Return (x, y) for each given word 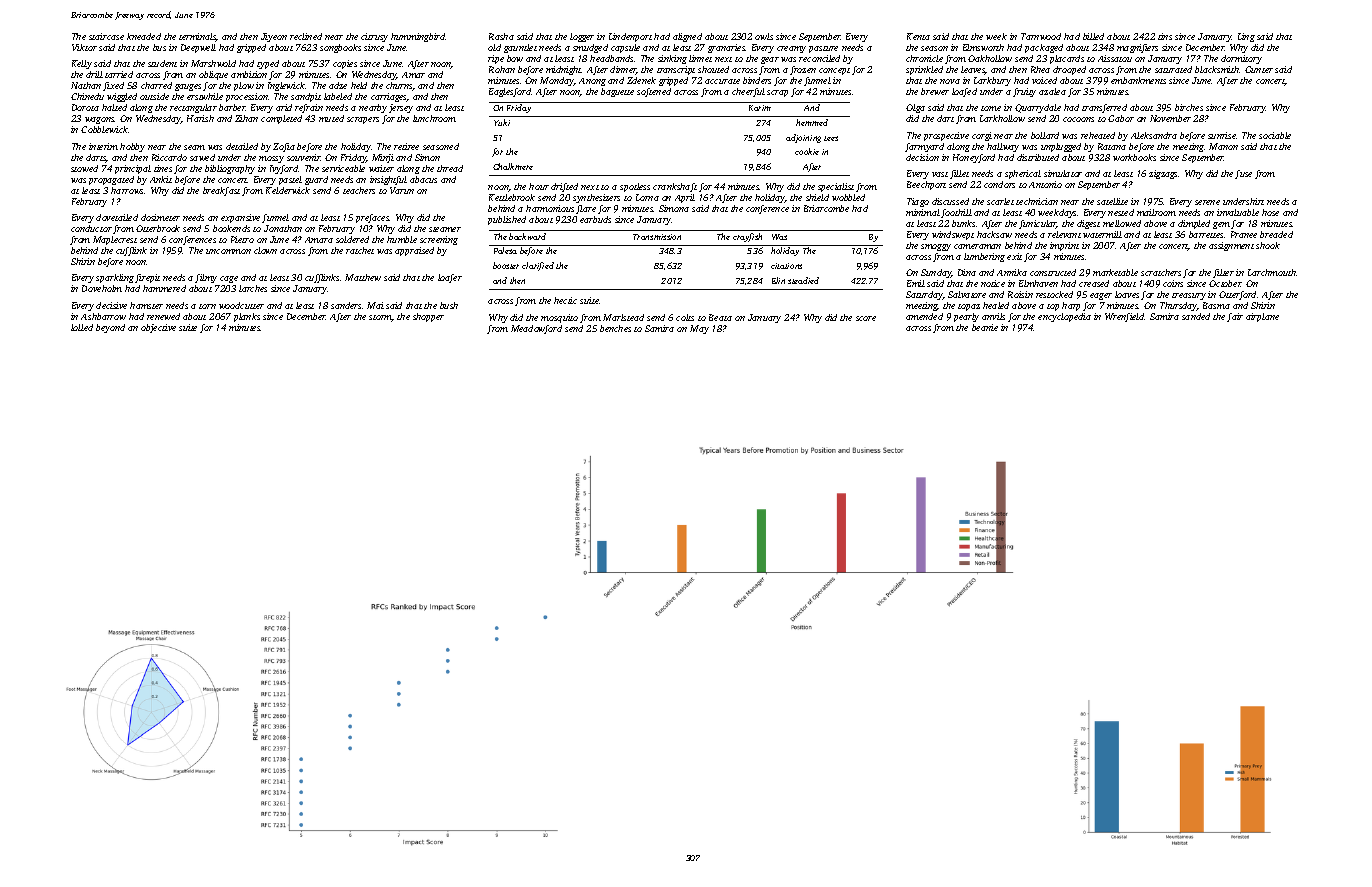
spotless (635, 187)
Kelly (82, 64)
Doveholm (102, 288)
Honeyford (974, 158)
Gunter (1259, 69)
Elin (778, 280)
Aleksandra (1154, 135)
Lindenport (630, 37)
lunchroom (434, 118)
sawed (202, 157)
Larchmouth (1272, 272)
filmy (206, 278)
